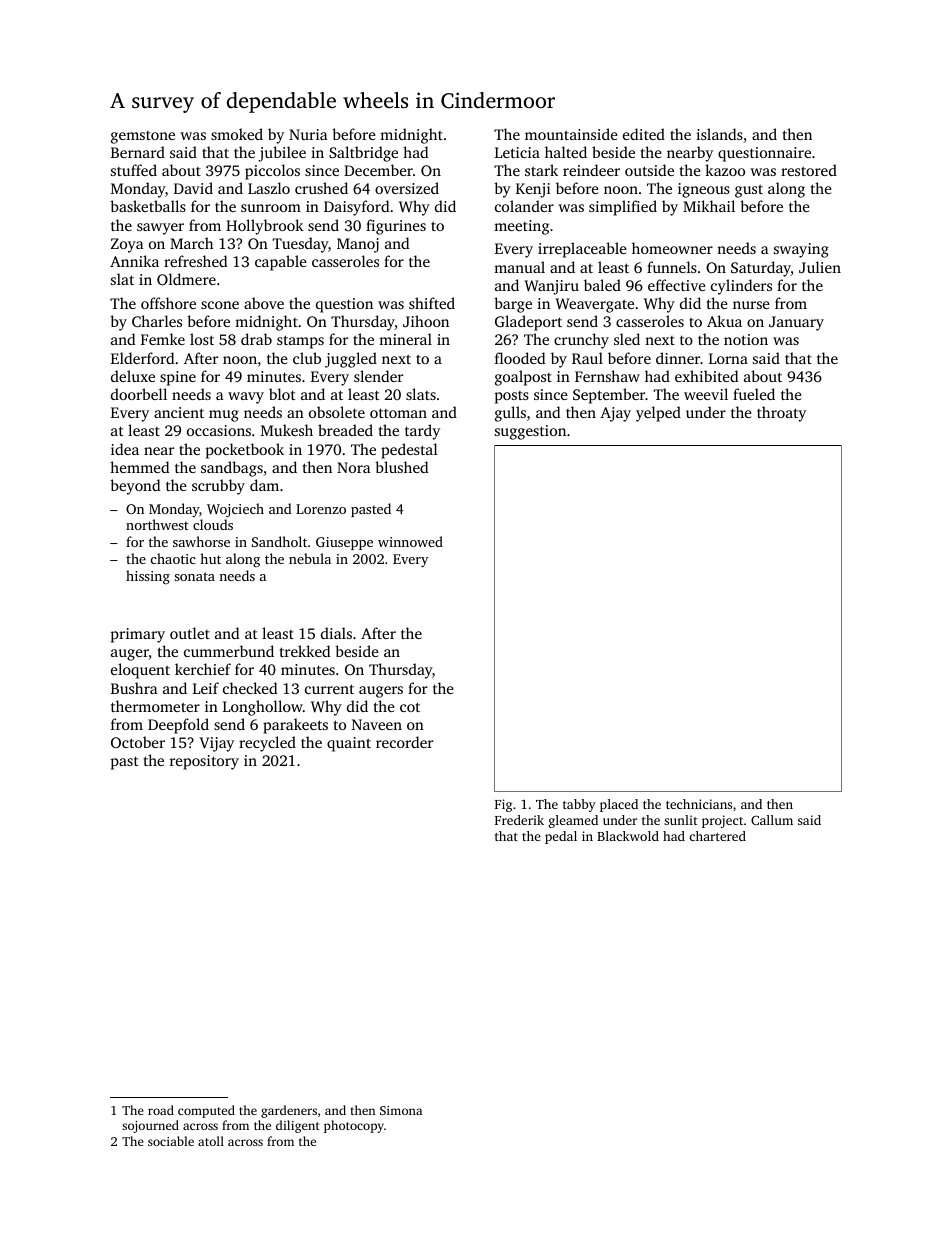  Describe the element at coordinates (571, 134) in the screenshot. I see `mountainside` at that location.
